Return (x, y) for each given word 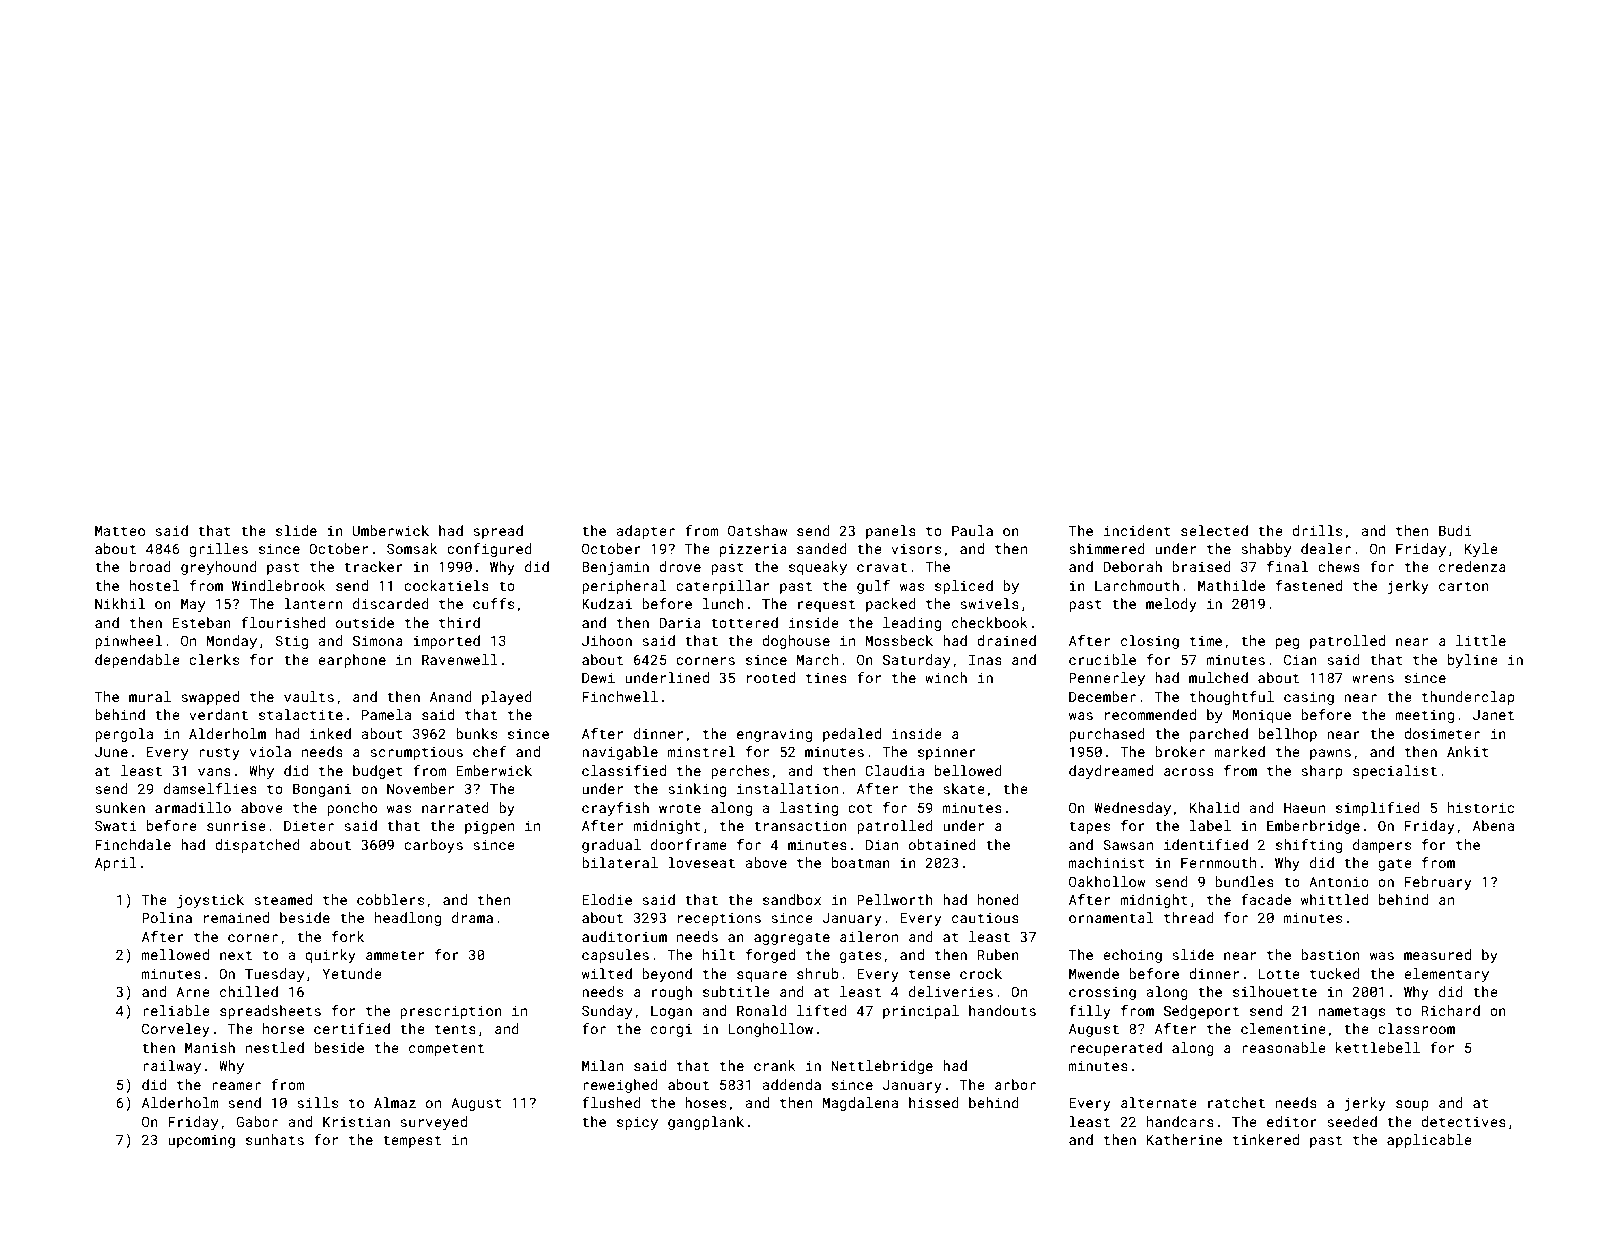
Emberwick (494, 770)
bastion (1330, 954)
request (826, 605)
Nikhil (120, 603)
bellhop (1287, 735)
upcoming (201, 1141)
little (1481, 640)
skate (964, 788)
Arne (193, 992)
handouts (1002, 1010)
